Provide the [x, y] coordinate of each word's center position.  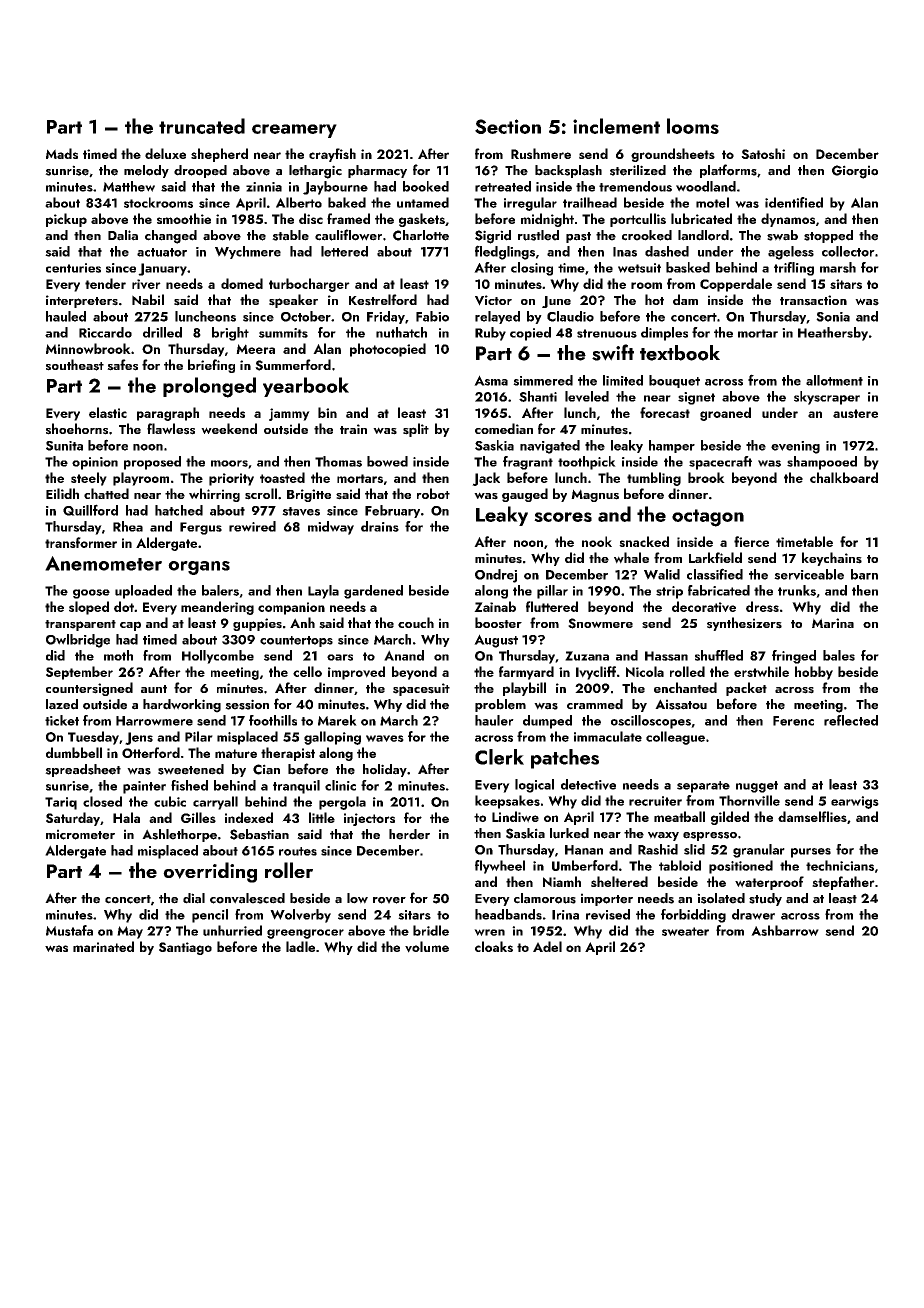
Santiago [185, 948]
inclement [616, 126]
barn [864, 574]
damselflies [812, 816]
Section [508, 126]
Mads [62, 153]
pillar [552, 592]
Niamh [562, 881]
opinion [95, 463]
